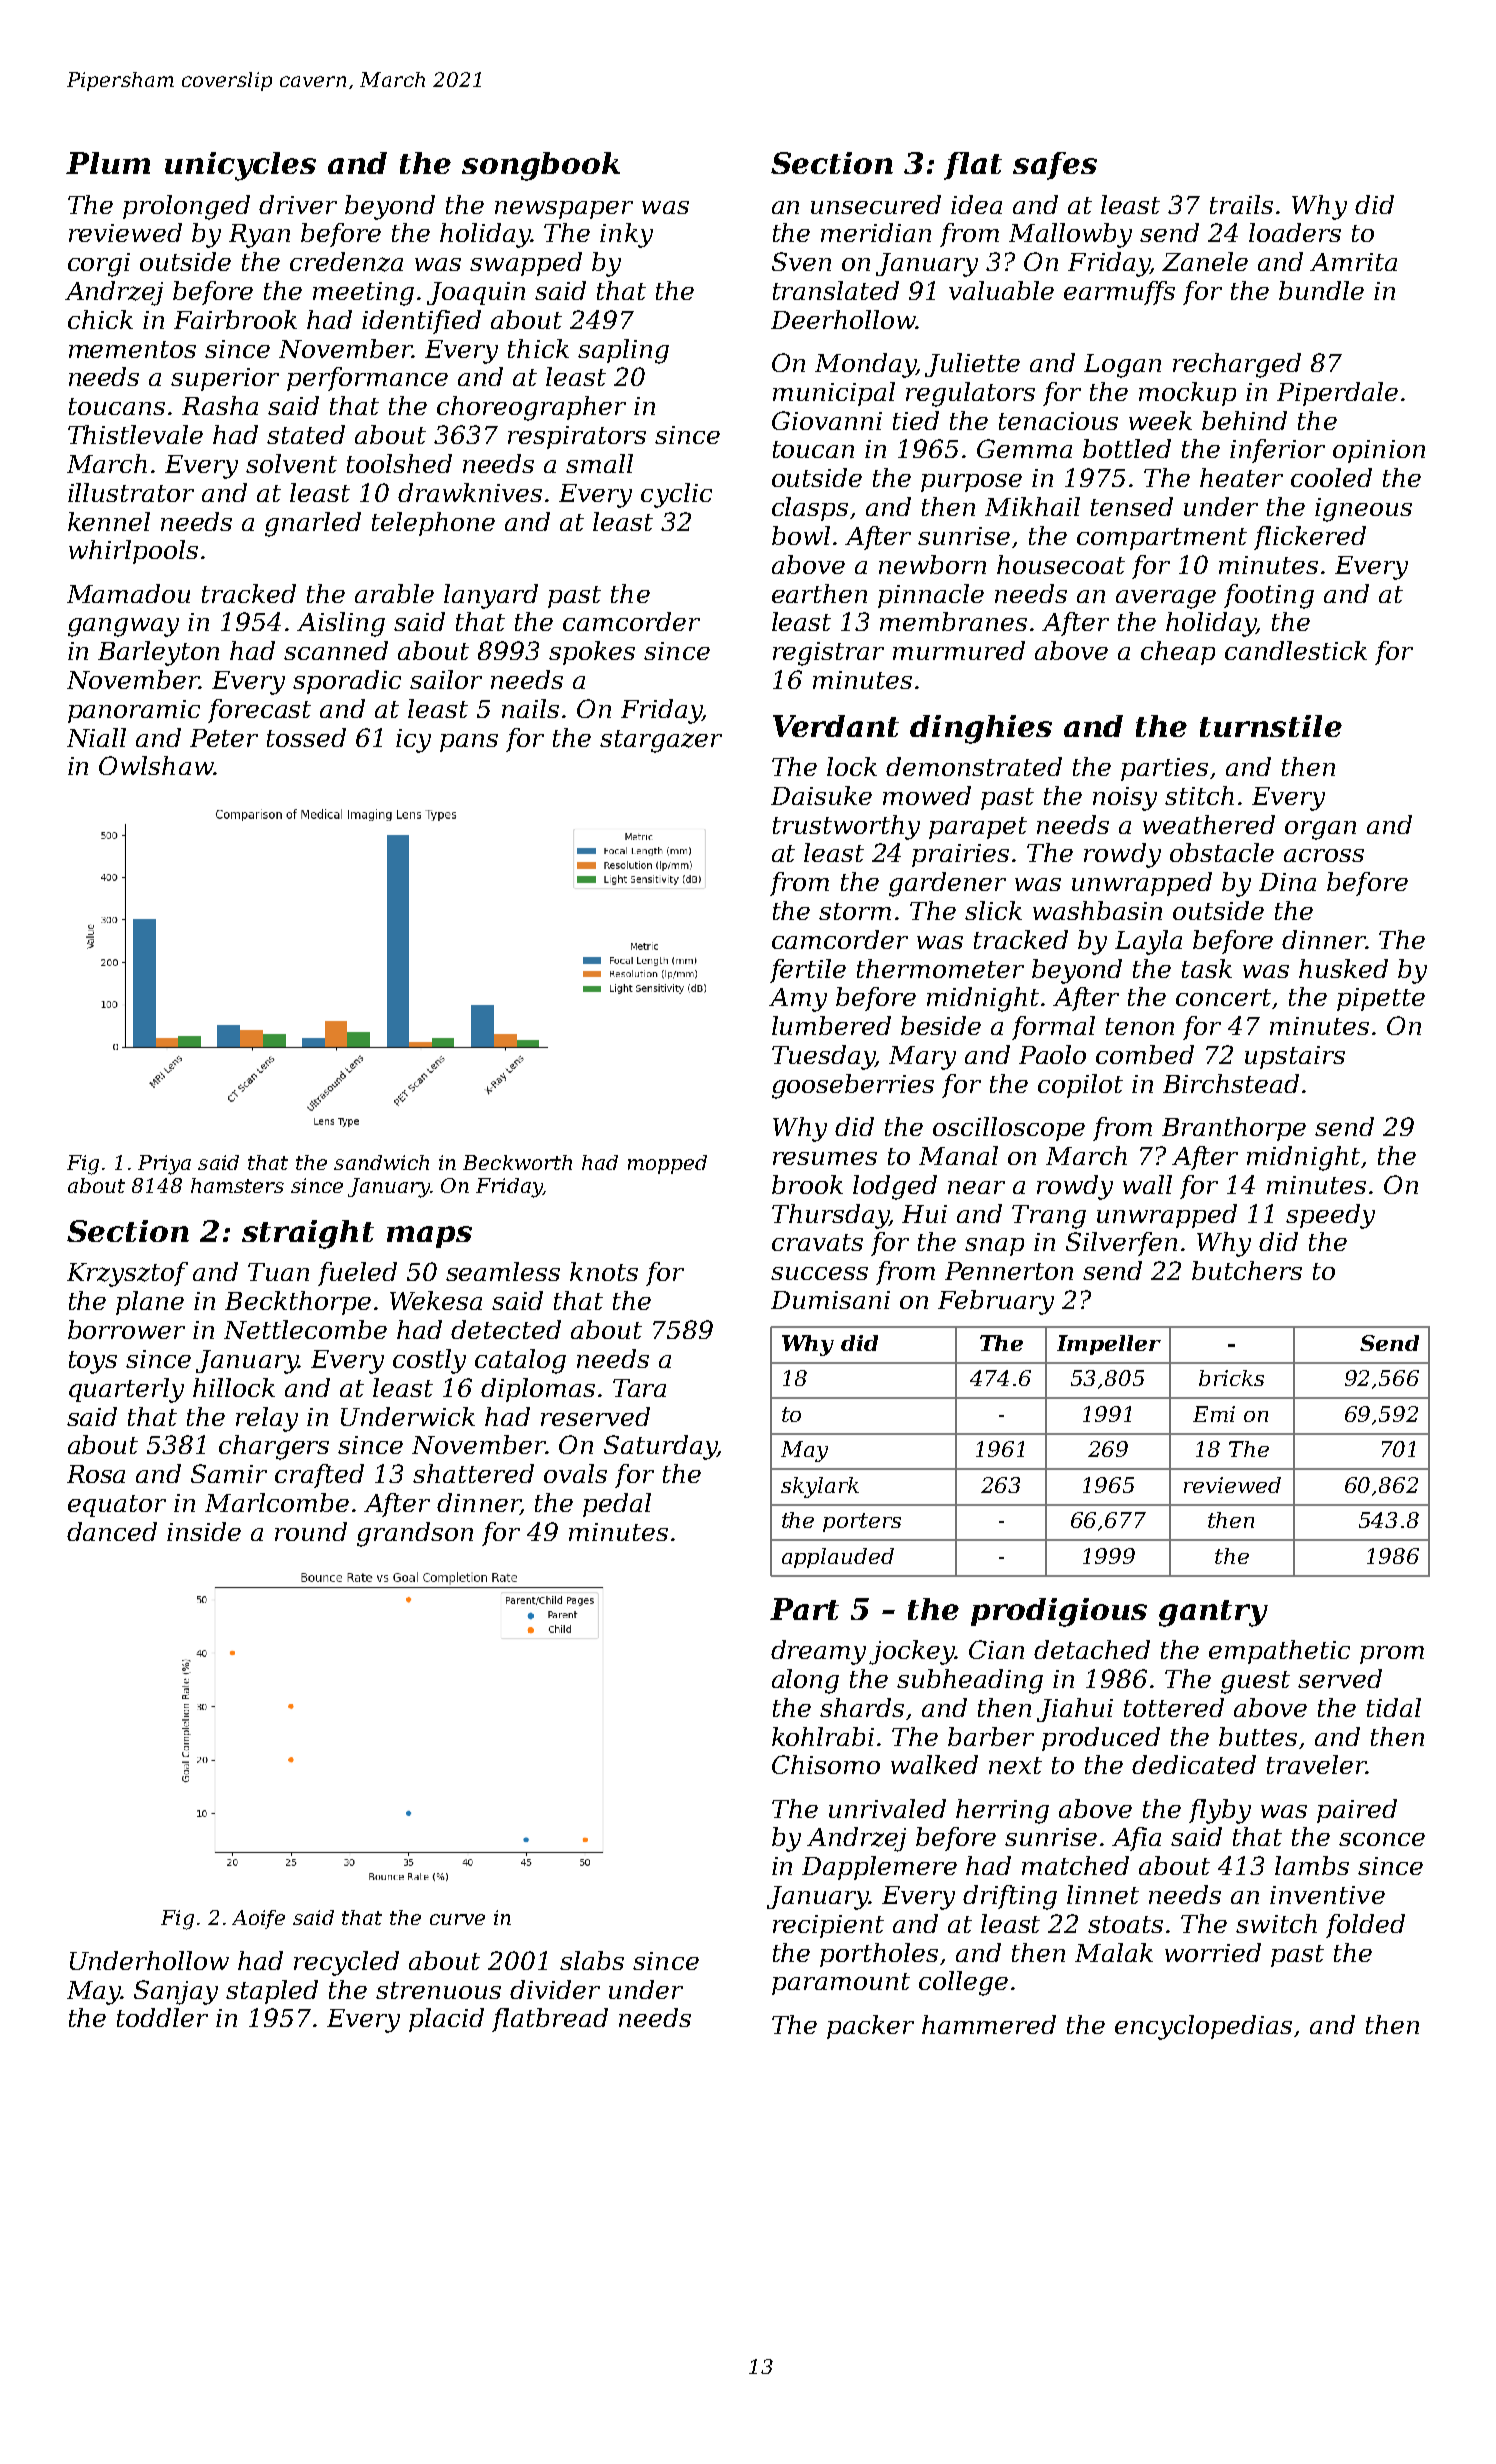  What do you see at coordinates (970, 1681) in the document?
I see `subheading` at bounding box center [970, 1681].
